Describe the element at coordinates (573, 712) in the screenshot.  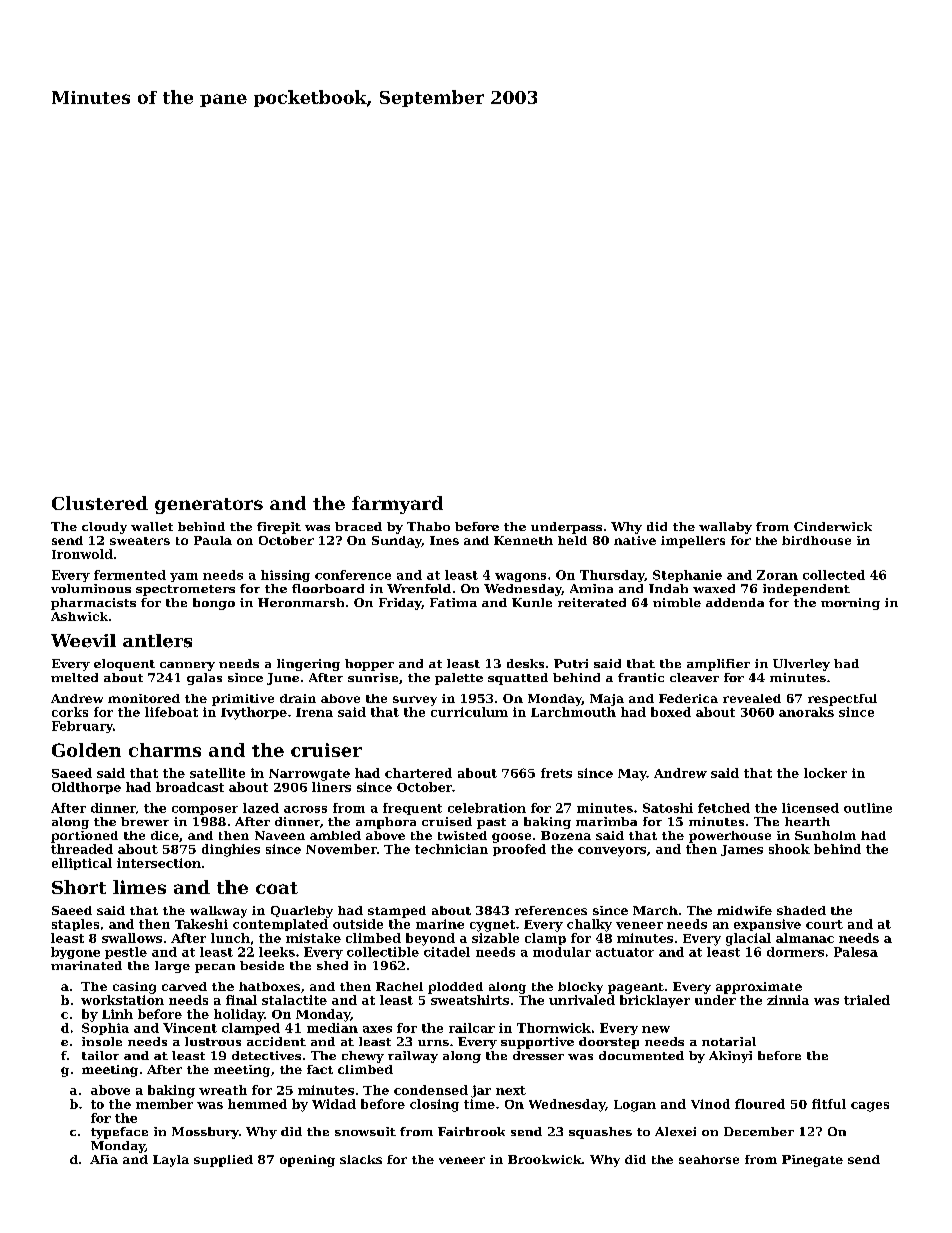
I see `Larchmouth` at that location.
